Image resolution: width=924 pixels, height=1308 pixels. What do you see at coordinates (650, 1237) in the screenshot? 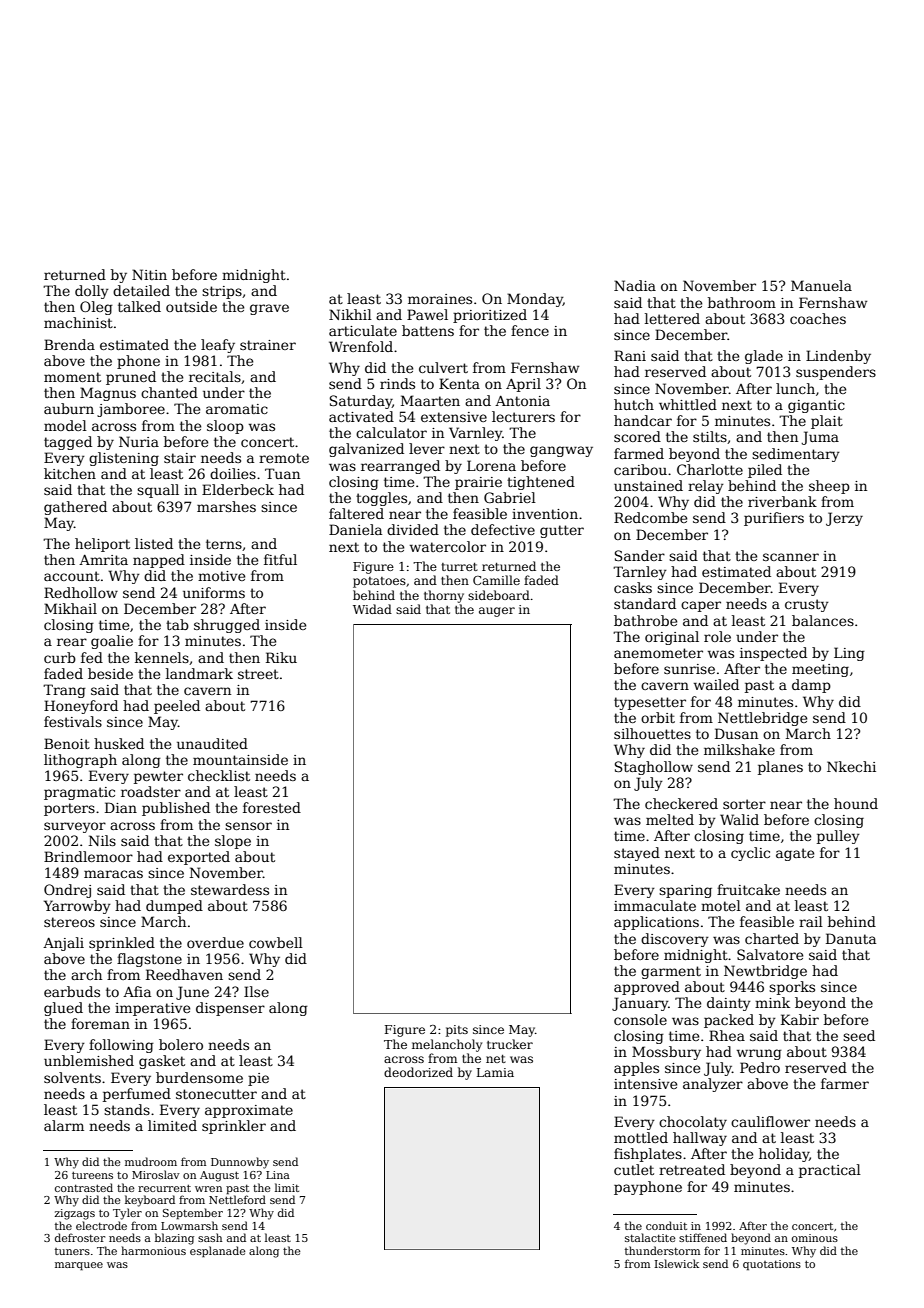
I see `stalactite` at bounding box center [650, 1237].
